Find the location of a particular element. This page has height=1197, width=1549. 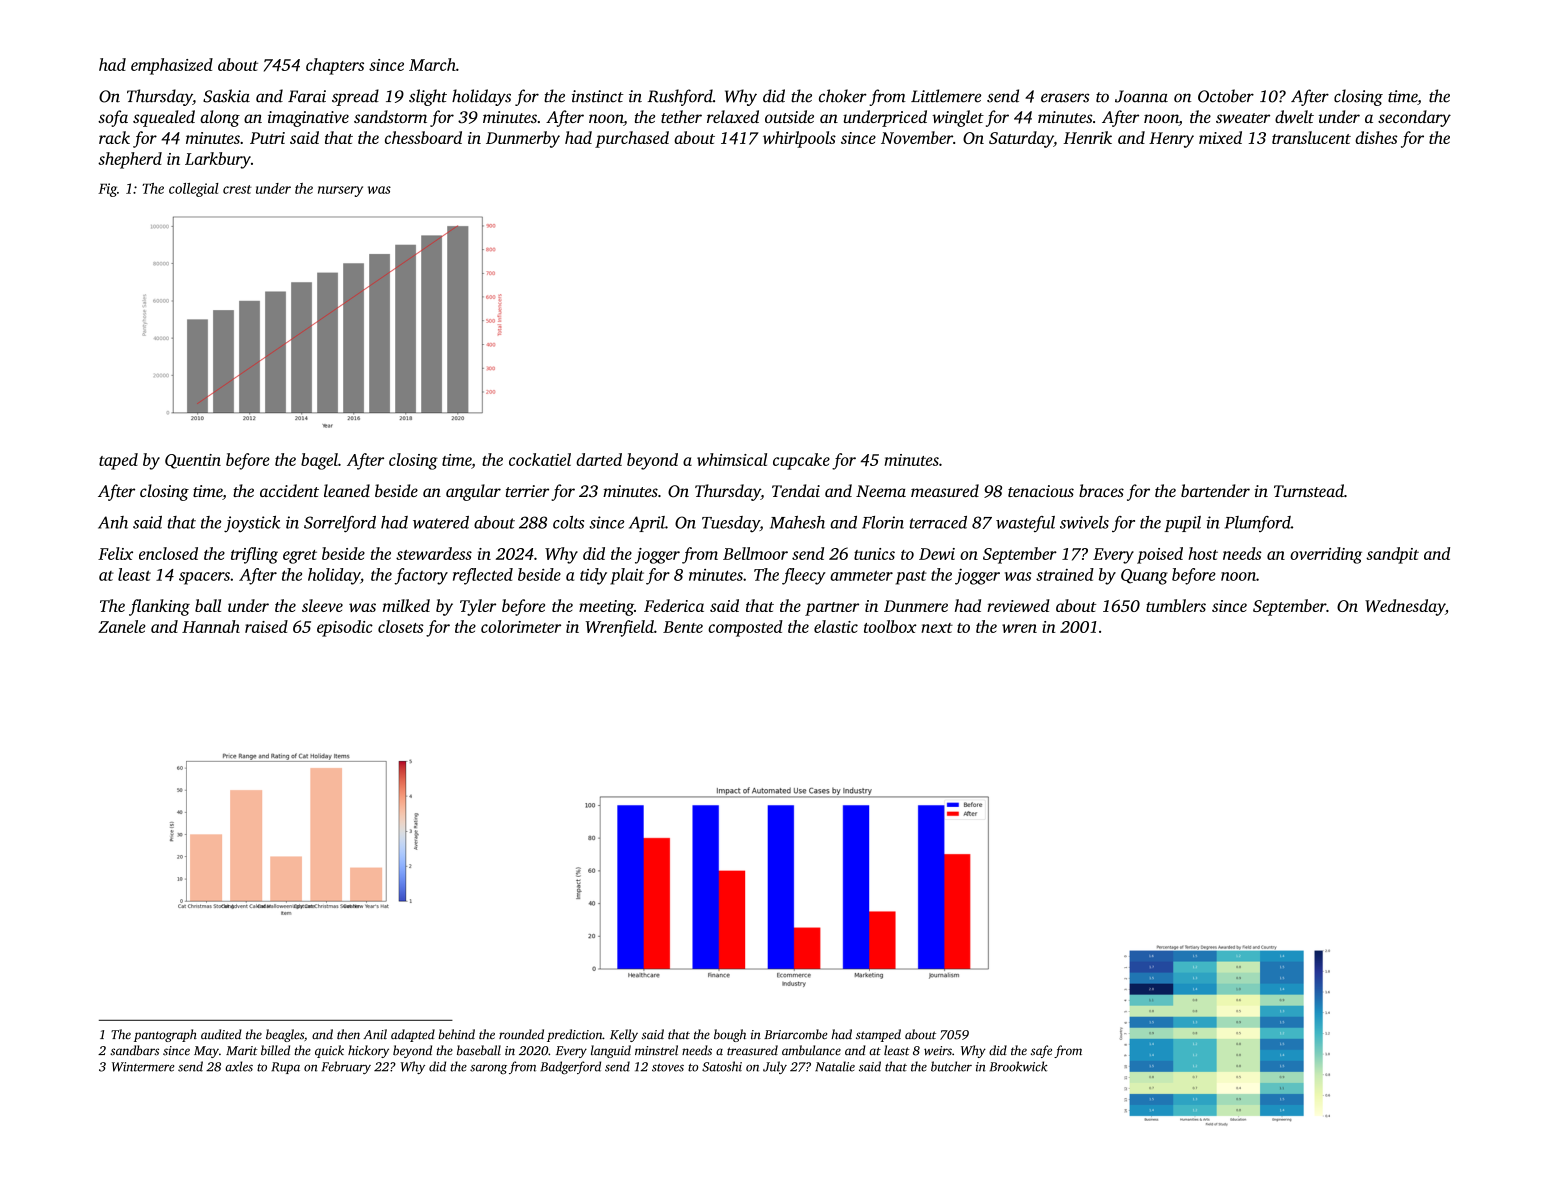

mixed is located at coordinates (1220, 137).
